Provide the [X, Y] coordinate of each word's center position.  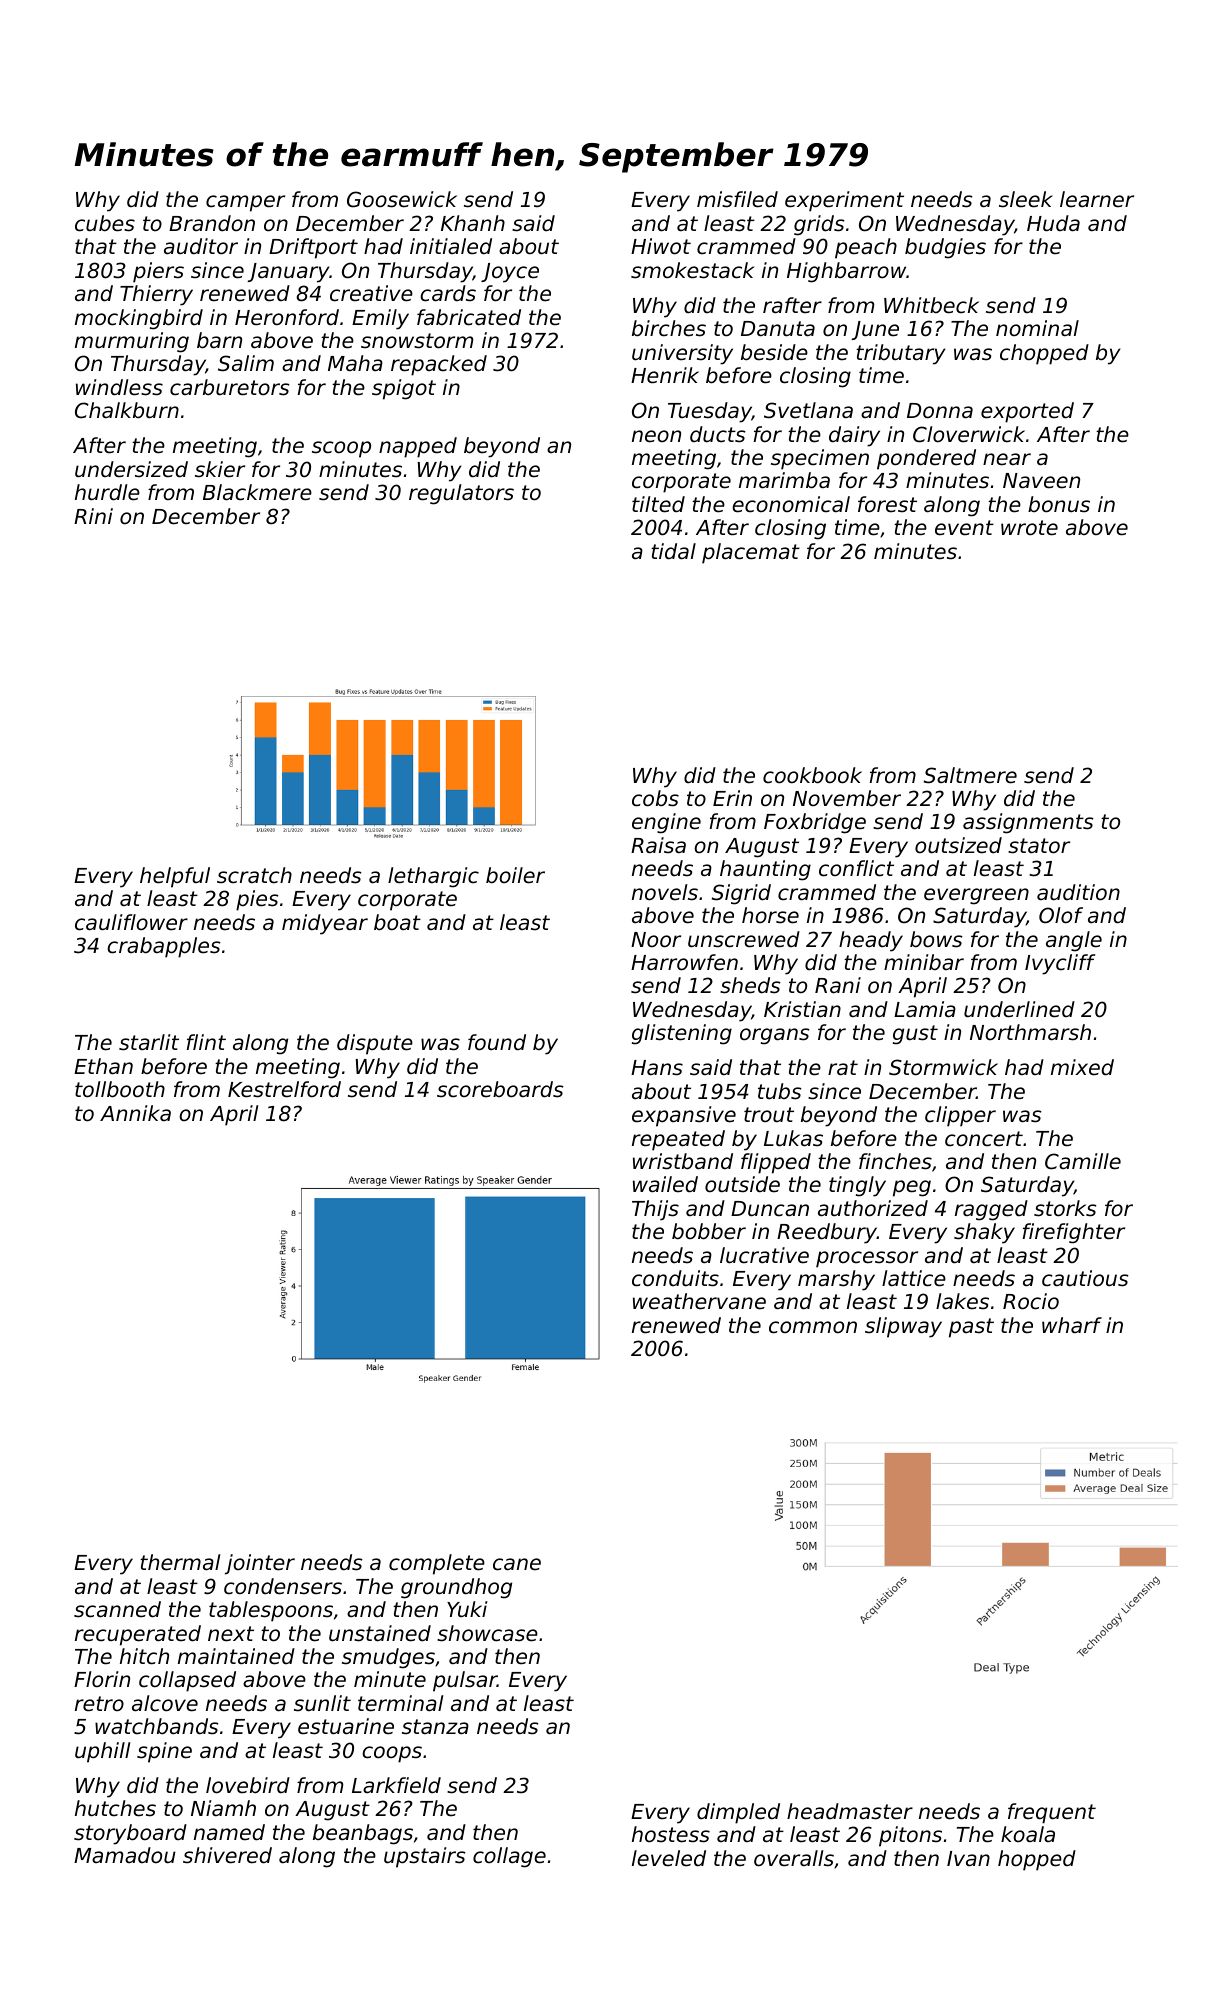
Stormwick [943, 1067]
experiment [844, 201]
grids [819, 225]
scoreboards [500, 1089]
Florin [102, 1679]
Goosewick [402, 199]
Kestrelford [284, 1089]
